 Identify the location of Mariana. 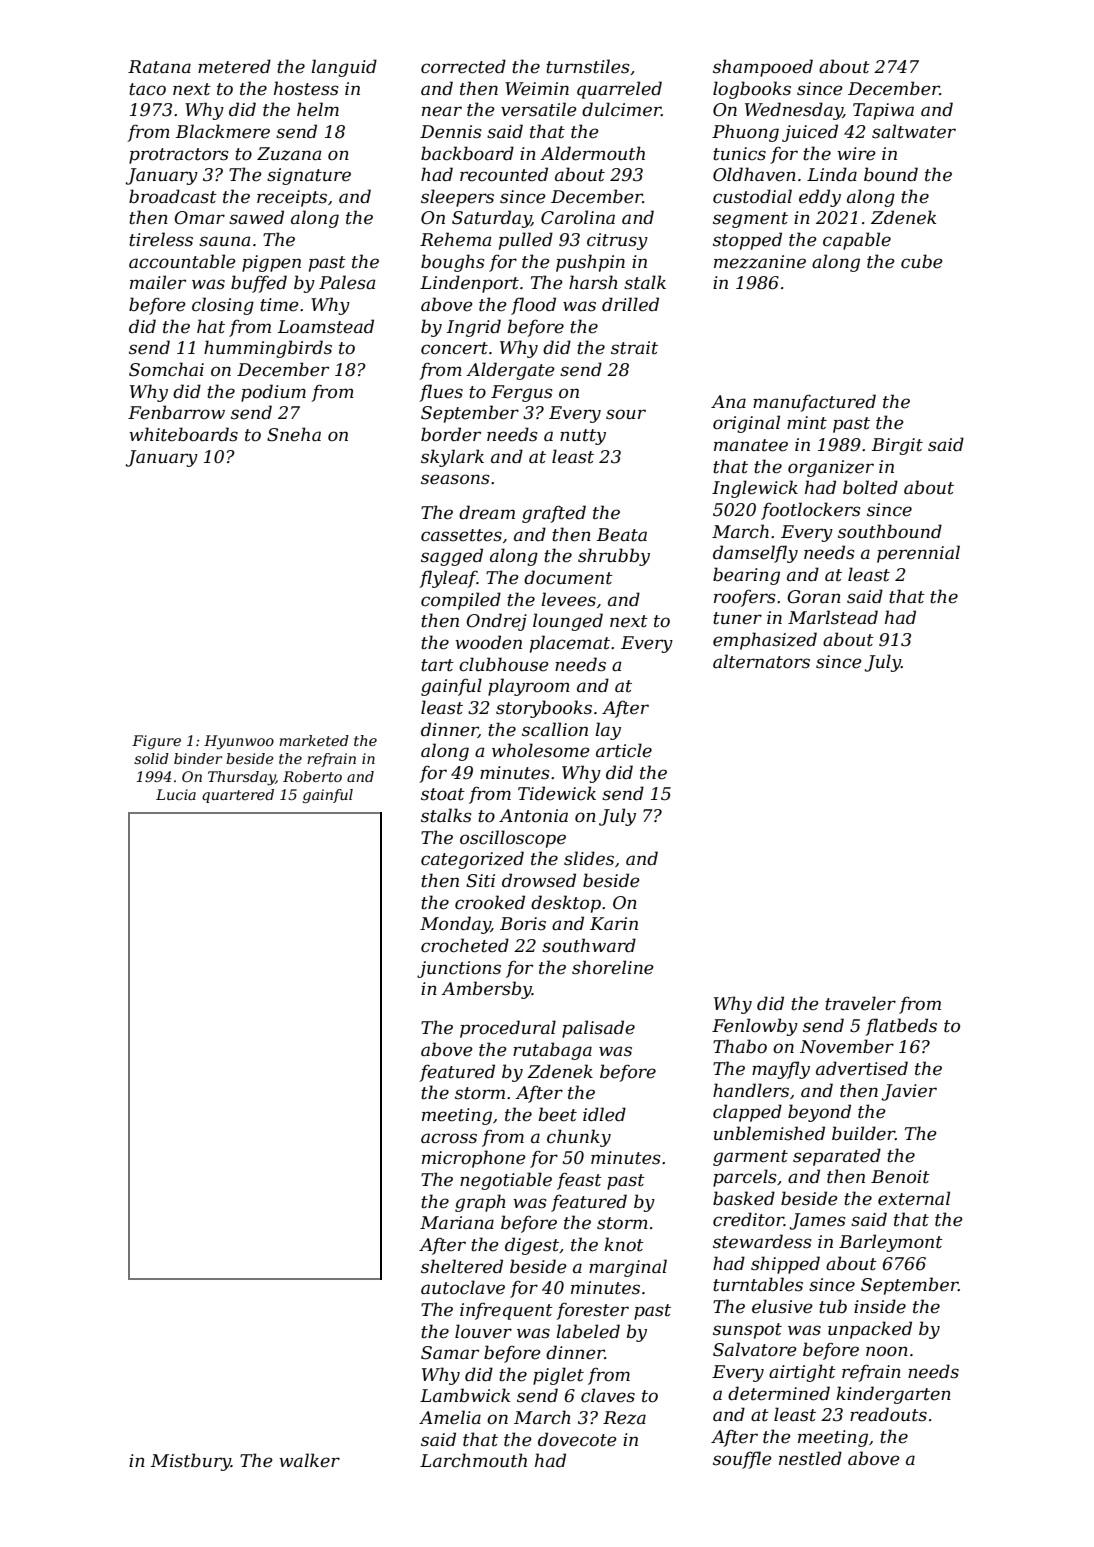
(457, 1222).
